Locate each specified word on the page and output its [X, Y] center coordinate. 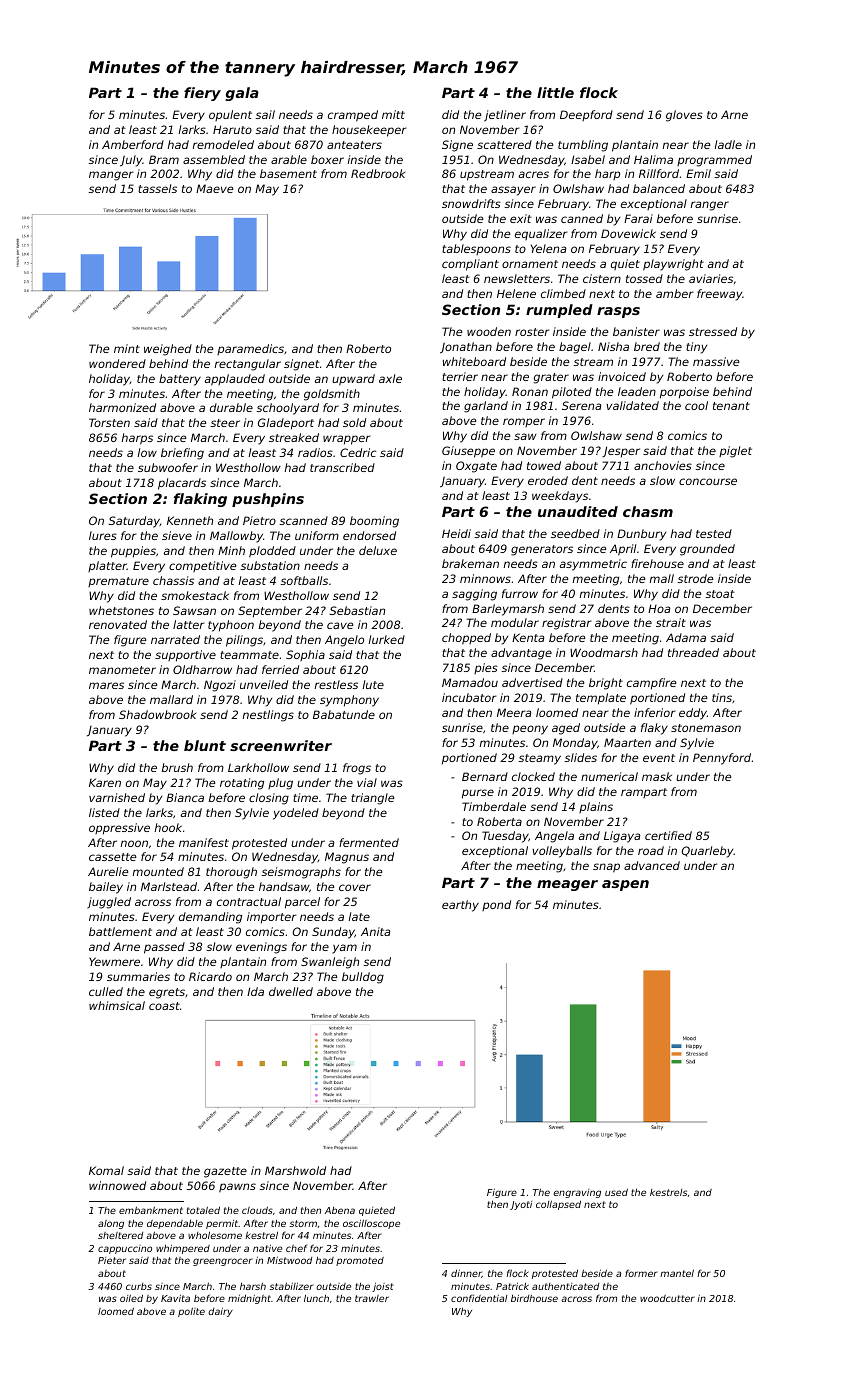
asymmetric [593, 565]
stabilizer [291, 1286]
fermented [369, 842]
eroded [548, 480]
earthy [460, 906]
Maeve [214, 188]
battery [180, 380]
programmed [714, 161]
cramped [353, 116]
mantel [677, 1273]
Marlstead [169, 886]
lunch [316, 1298]
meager [567, 885]
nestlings [268, 716]
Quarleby [707, 852]
